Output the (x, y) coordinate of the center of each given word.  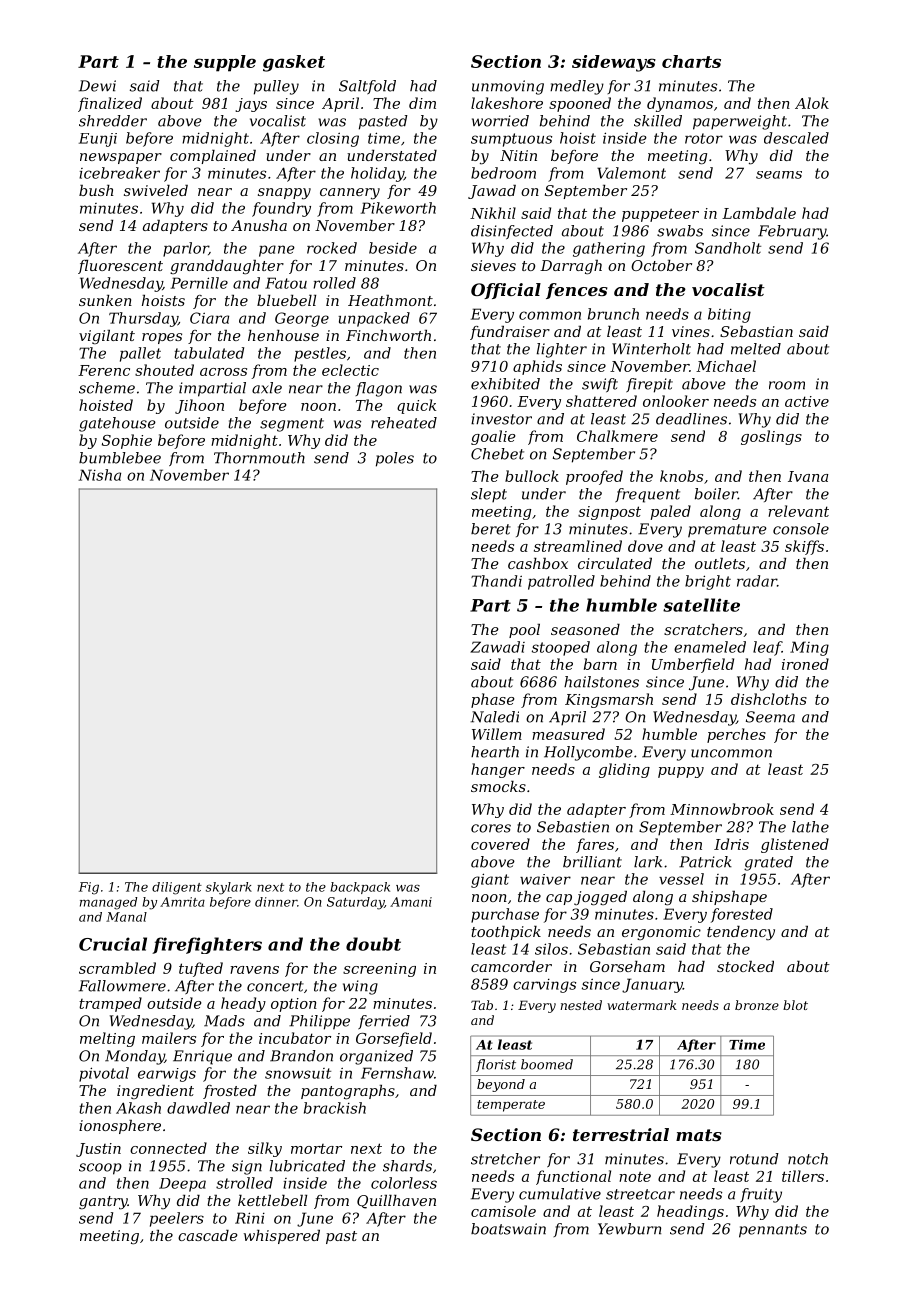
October (661, 265)
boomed (547, 1064)
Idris (731, 844)
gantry (103, 1203)
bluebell (286, 300)
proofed (594, 477)
